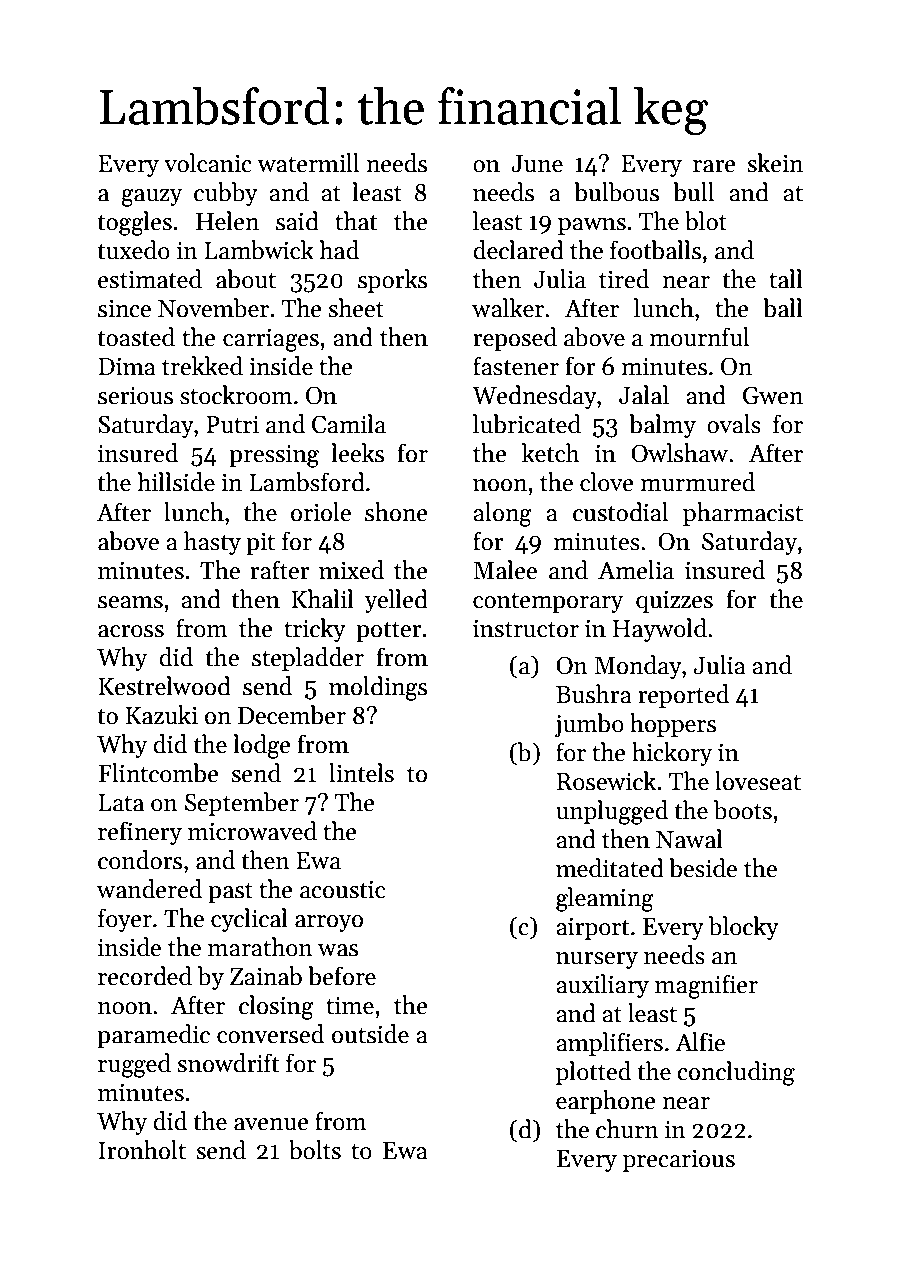  What do you see at coordinates (743, 810) in the screenshot?
I see `boots` at bounding box center [743, 810].
